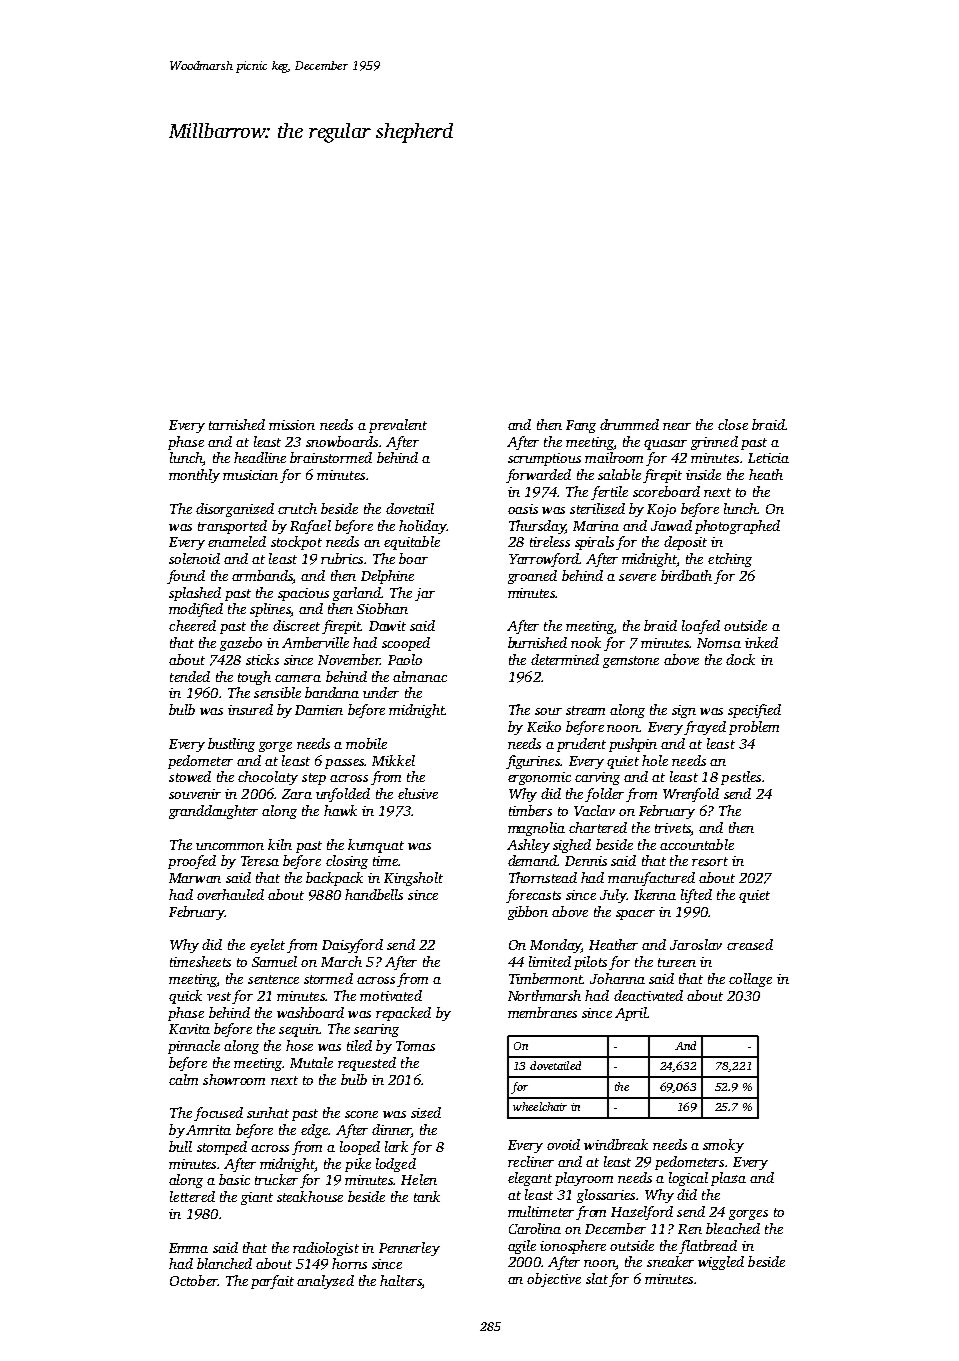 This image has height=1361, width=959. I want to click on quick, so click(185, 997).
